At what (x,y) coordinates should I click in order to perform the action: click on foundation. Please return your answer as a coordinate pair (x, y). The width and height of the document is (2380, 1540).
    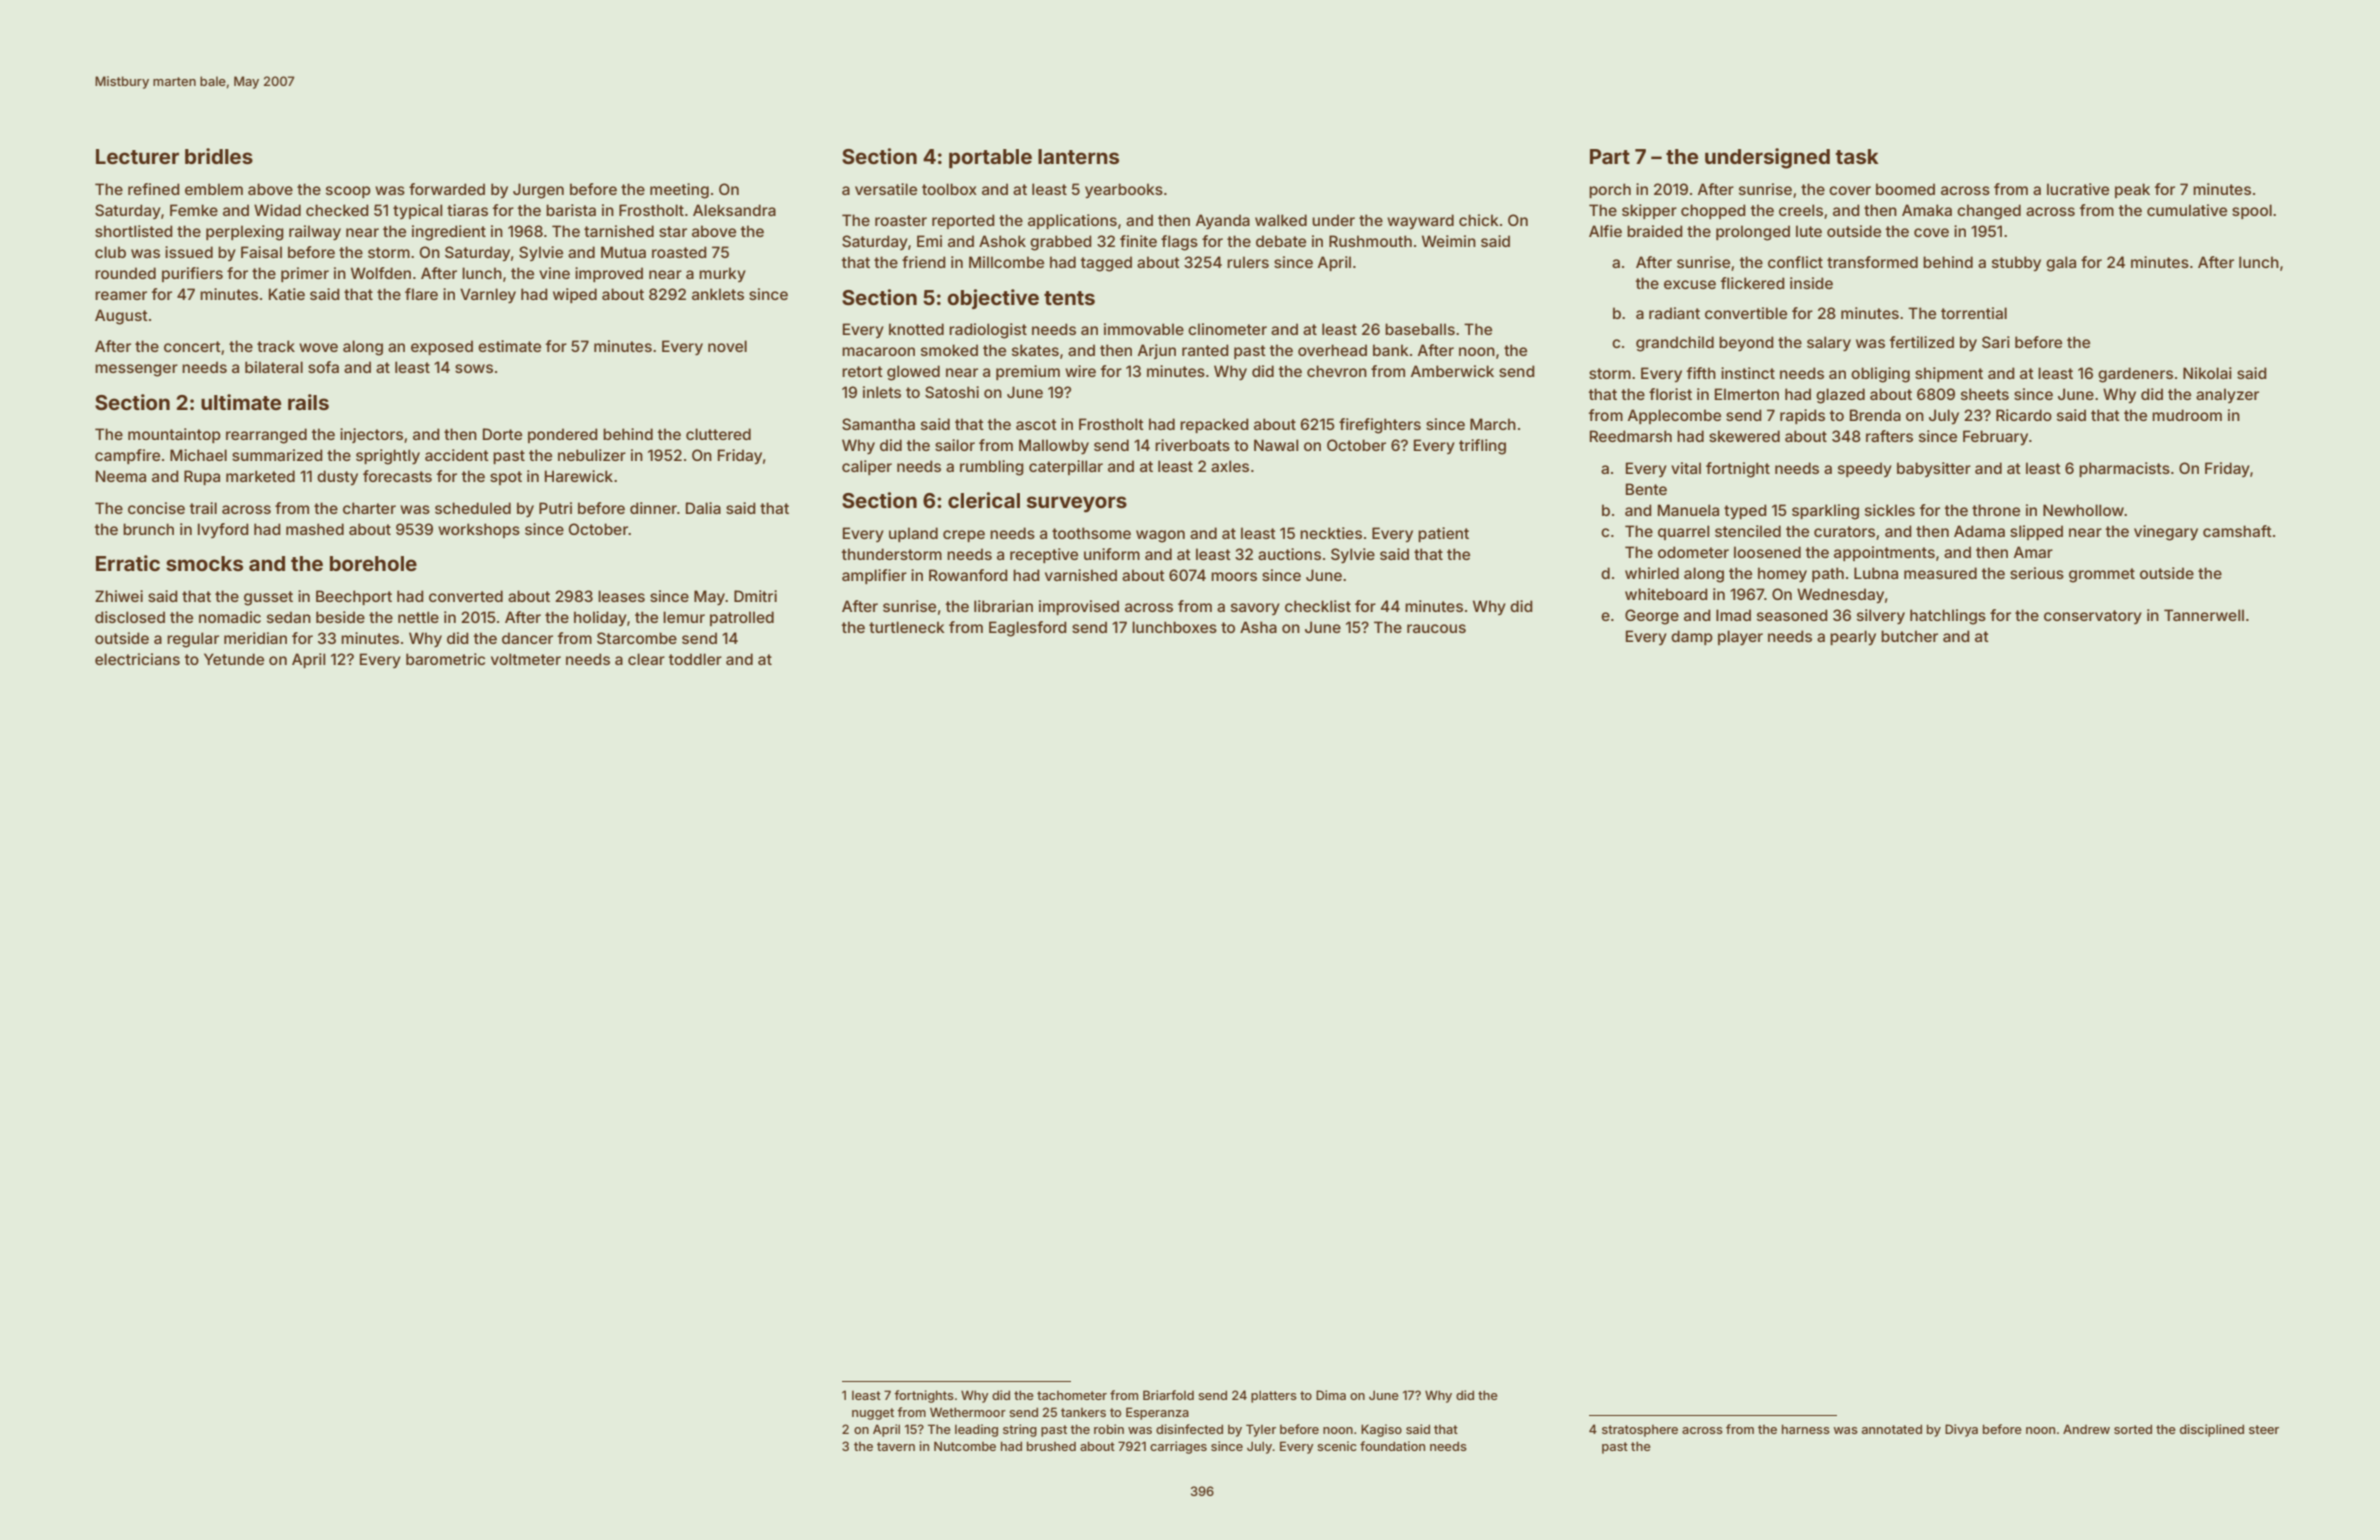
    Looking at the image, I should click on (1392, 1446).
